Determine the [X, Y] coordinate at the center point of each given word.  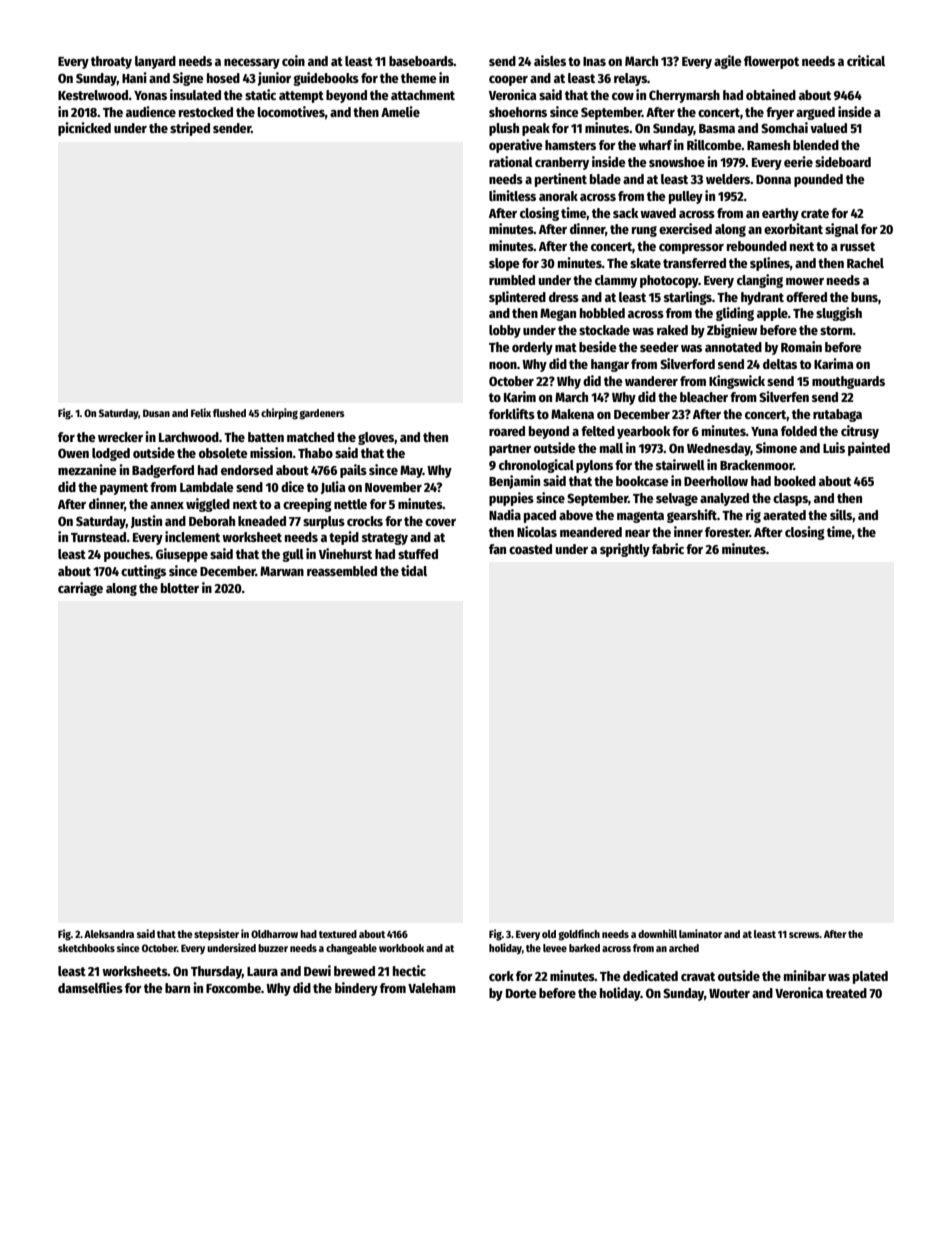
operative [516, 146]
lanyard [155, 62]
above [576, 515]
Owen [73, 453]
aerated [784, 515]
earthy [780, 214]
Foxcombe [233, 988]
